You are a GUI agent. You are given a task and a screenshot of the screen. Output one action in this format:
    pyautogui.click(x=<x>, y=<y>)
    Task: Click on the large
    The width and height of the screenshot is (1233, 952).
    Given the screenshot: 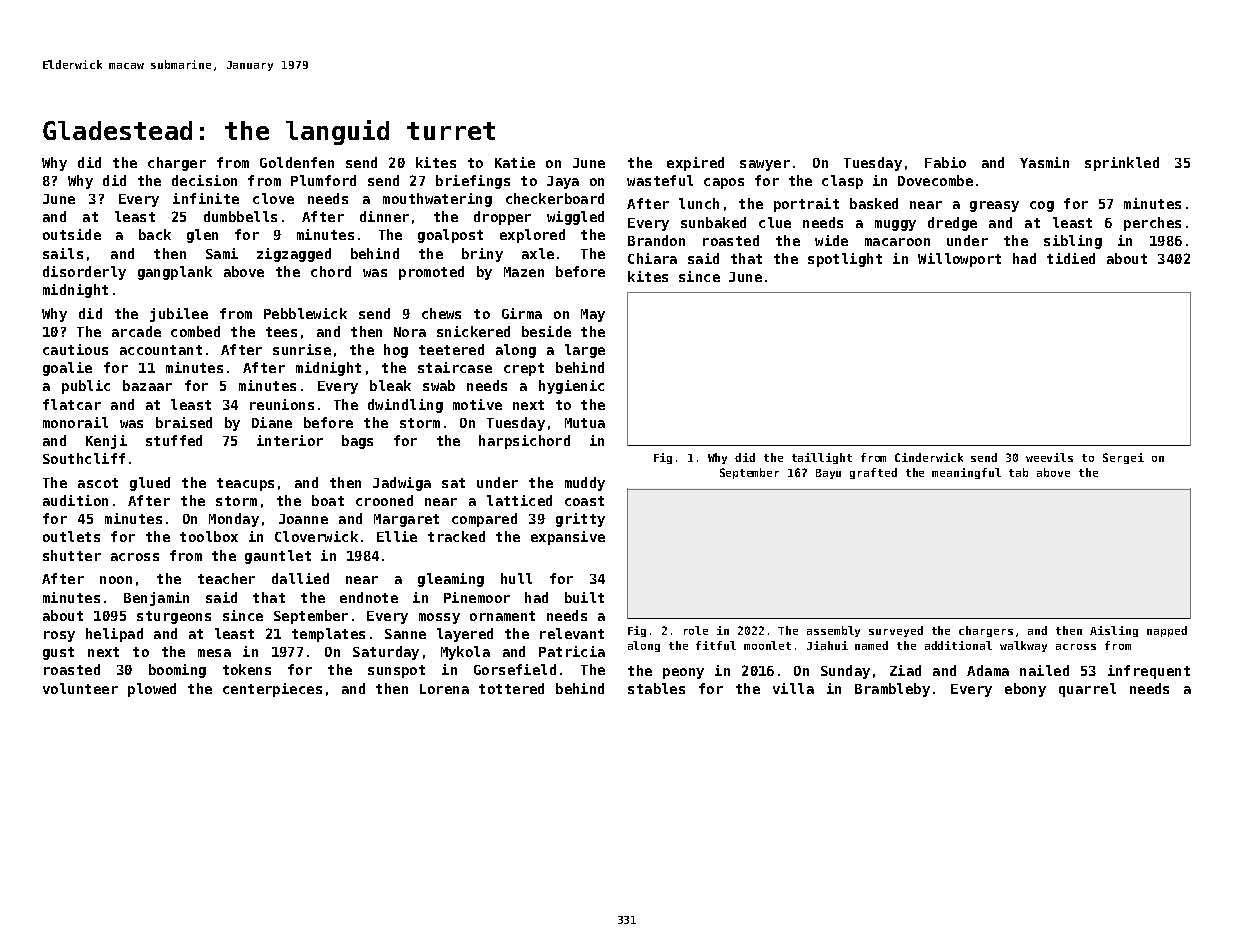 What is the action you would take?
    pyautogui.click(x=585, y=351)
